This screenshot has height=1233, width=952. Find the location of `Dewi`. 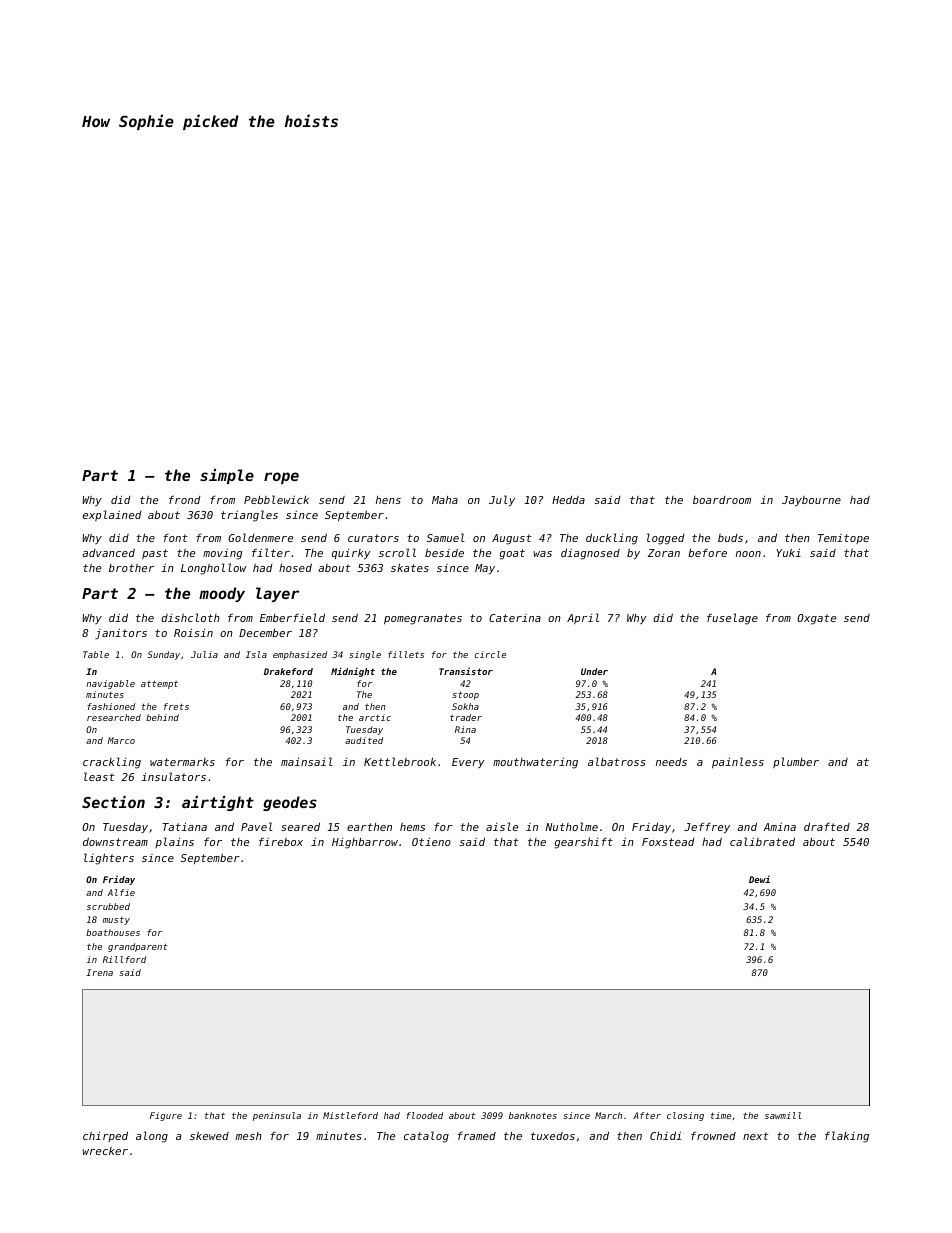

Dewi is located at coordinates (759, 879).
